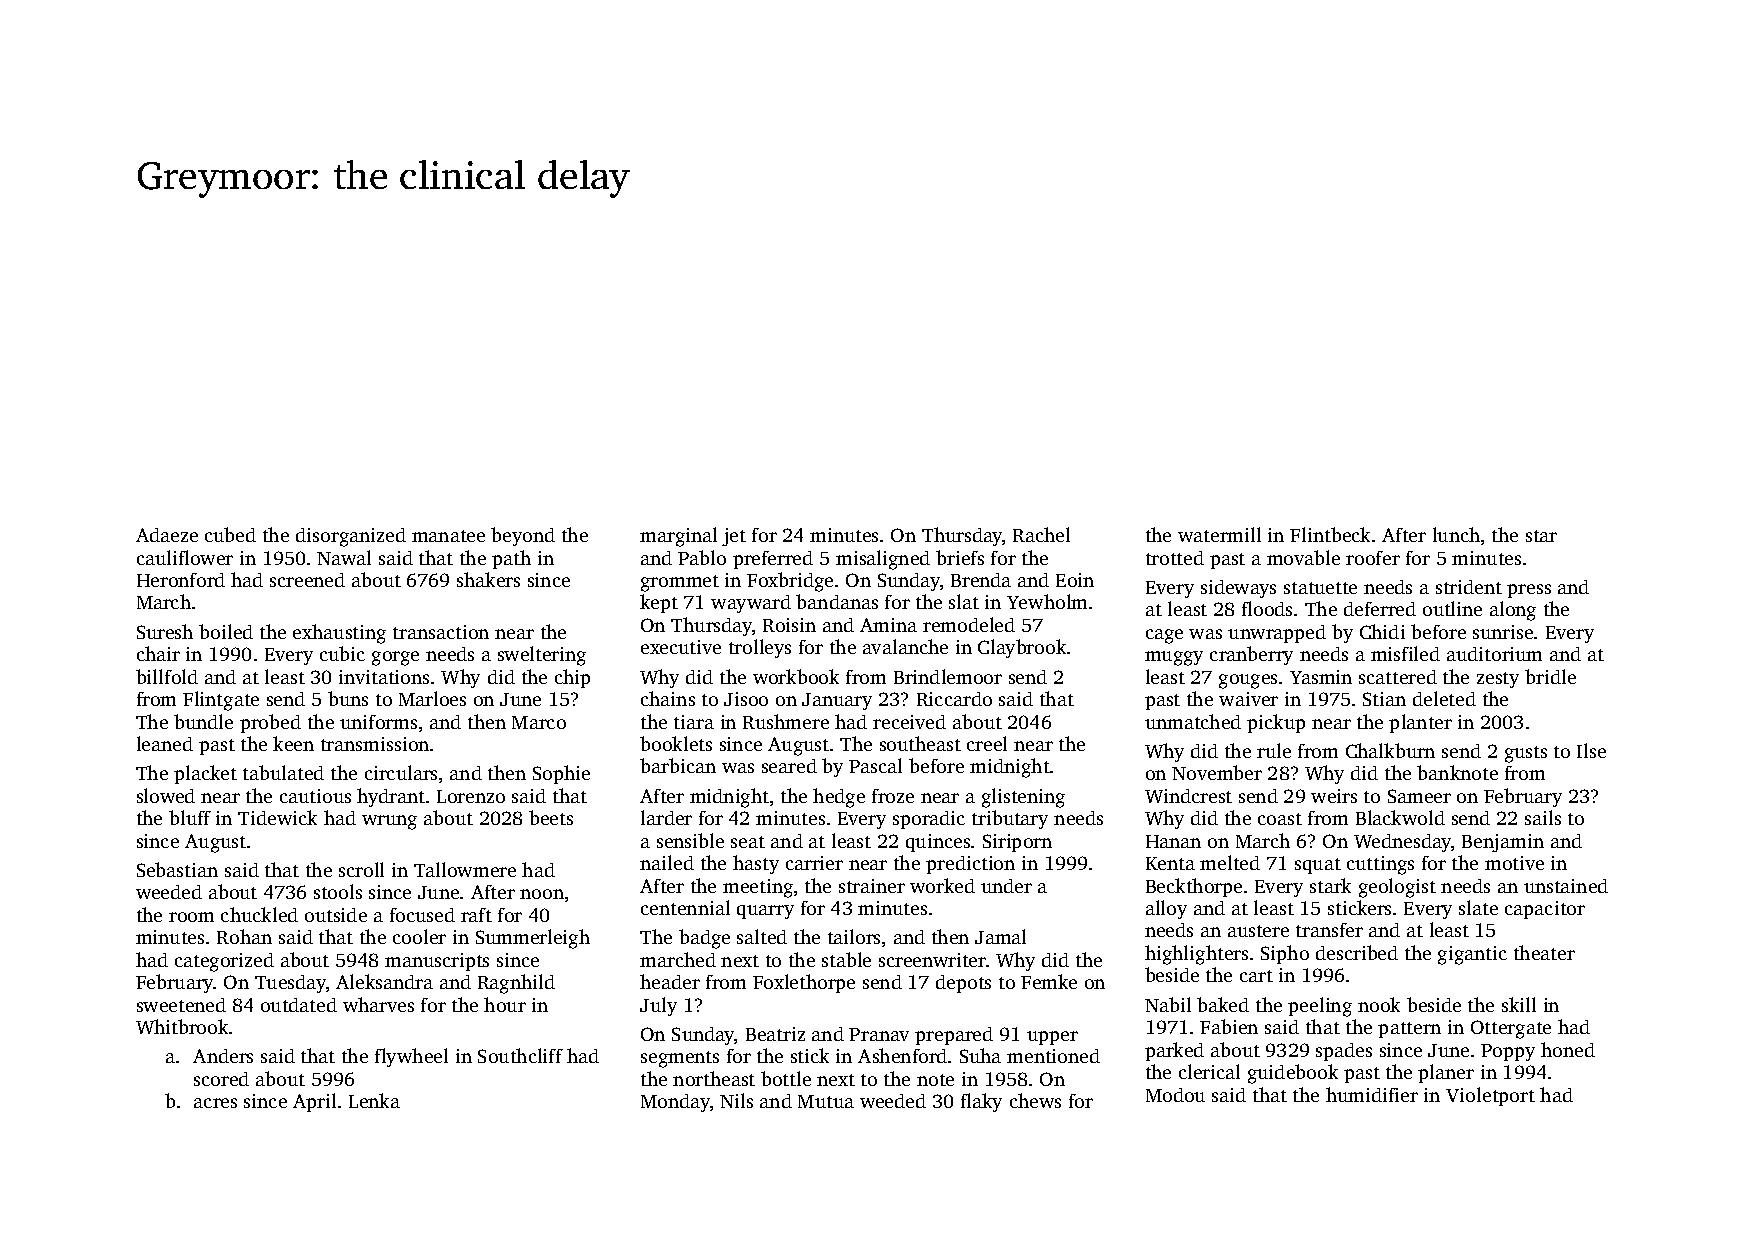 This screenshot has width=1747, height=1235. Describe the element at coordinates (523, 536) in the screenshot. I see `beyond` at that location.
